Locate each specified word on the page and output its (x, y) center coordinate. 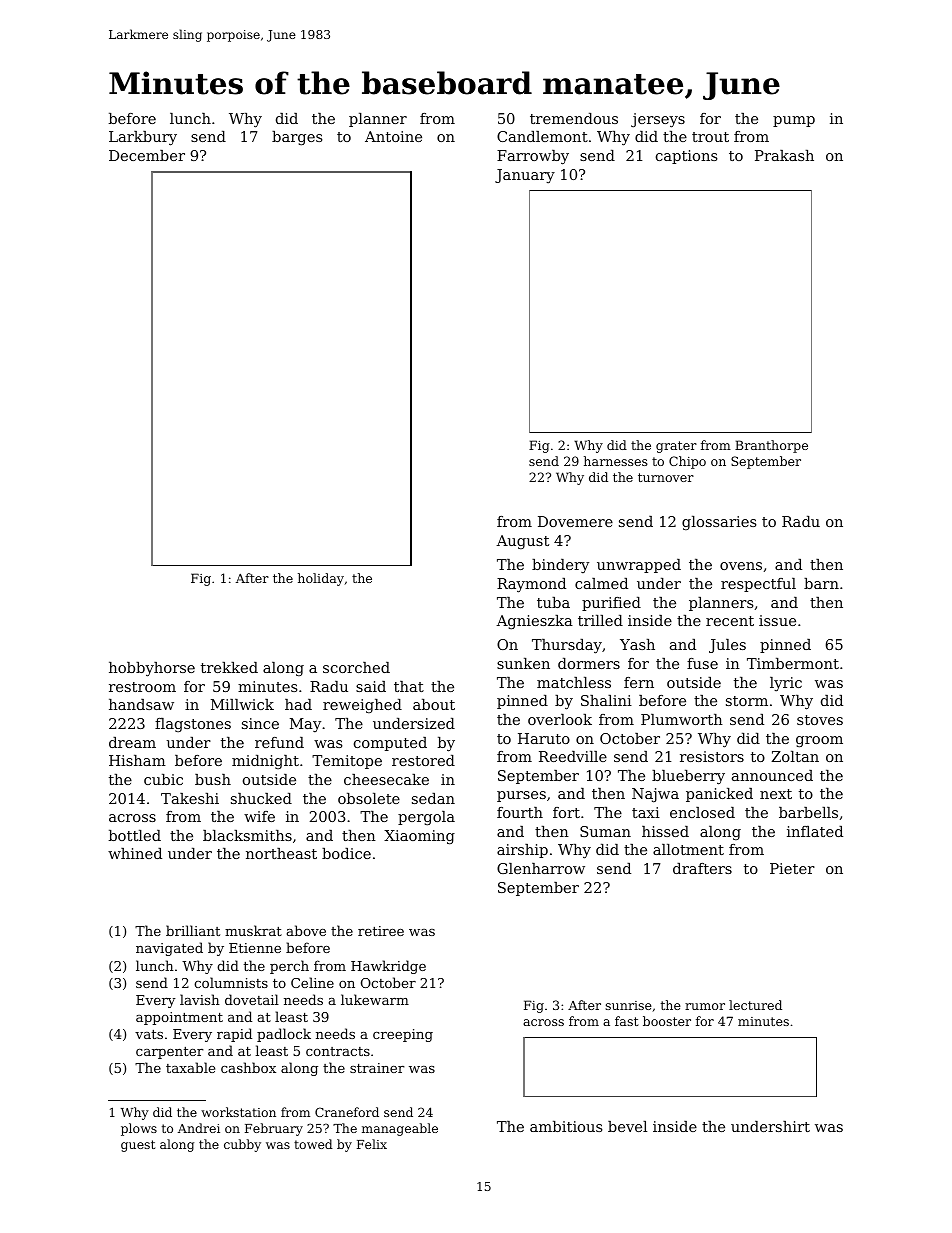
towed (313, 1144)
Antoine (393, 136)
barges (297, 138)
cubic (163, 779)
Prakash (784, 155)
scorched (356, 667)
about (434, 704)
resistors (712, 756)
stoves (820, 720)
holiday (321, 579)
